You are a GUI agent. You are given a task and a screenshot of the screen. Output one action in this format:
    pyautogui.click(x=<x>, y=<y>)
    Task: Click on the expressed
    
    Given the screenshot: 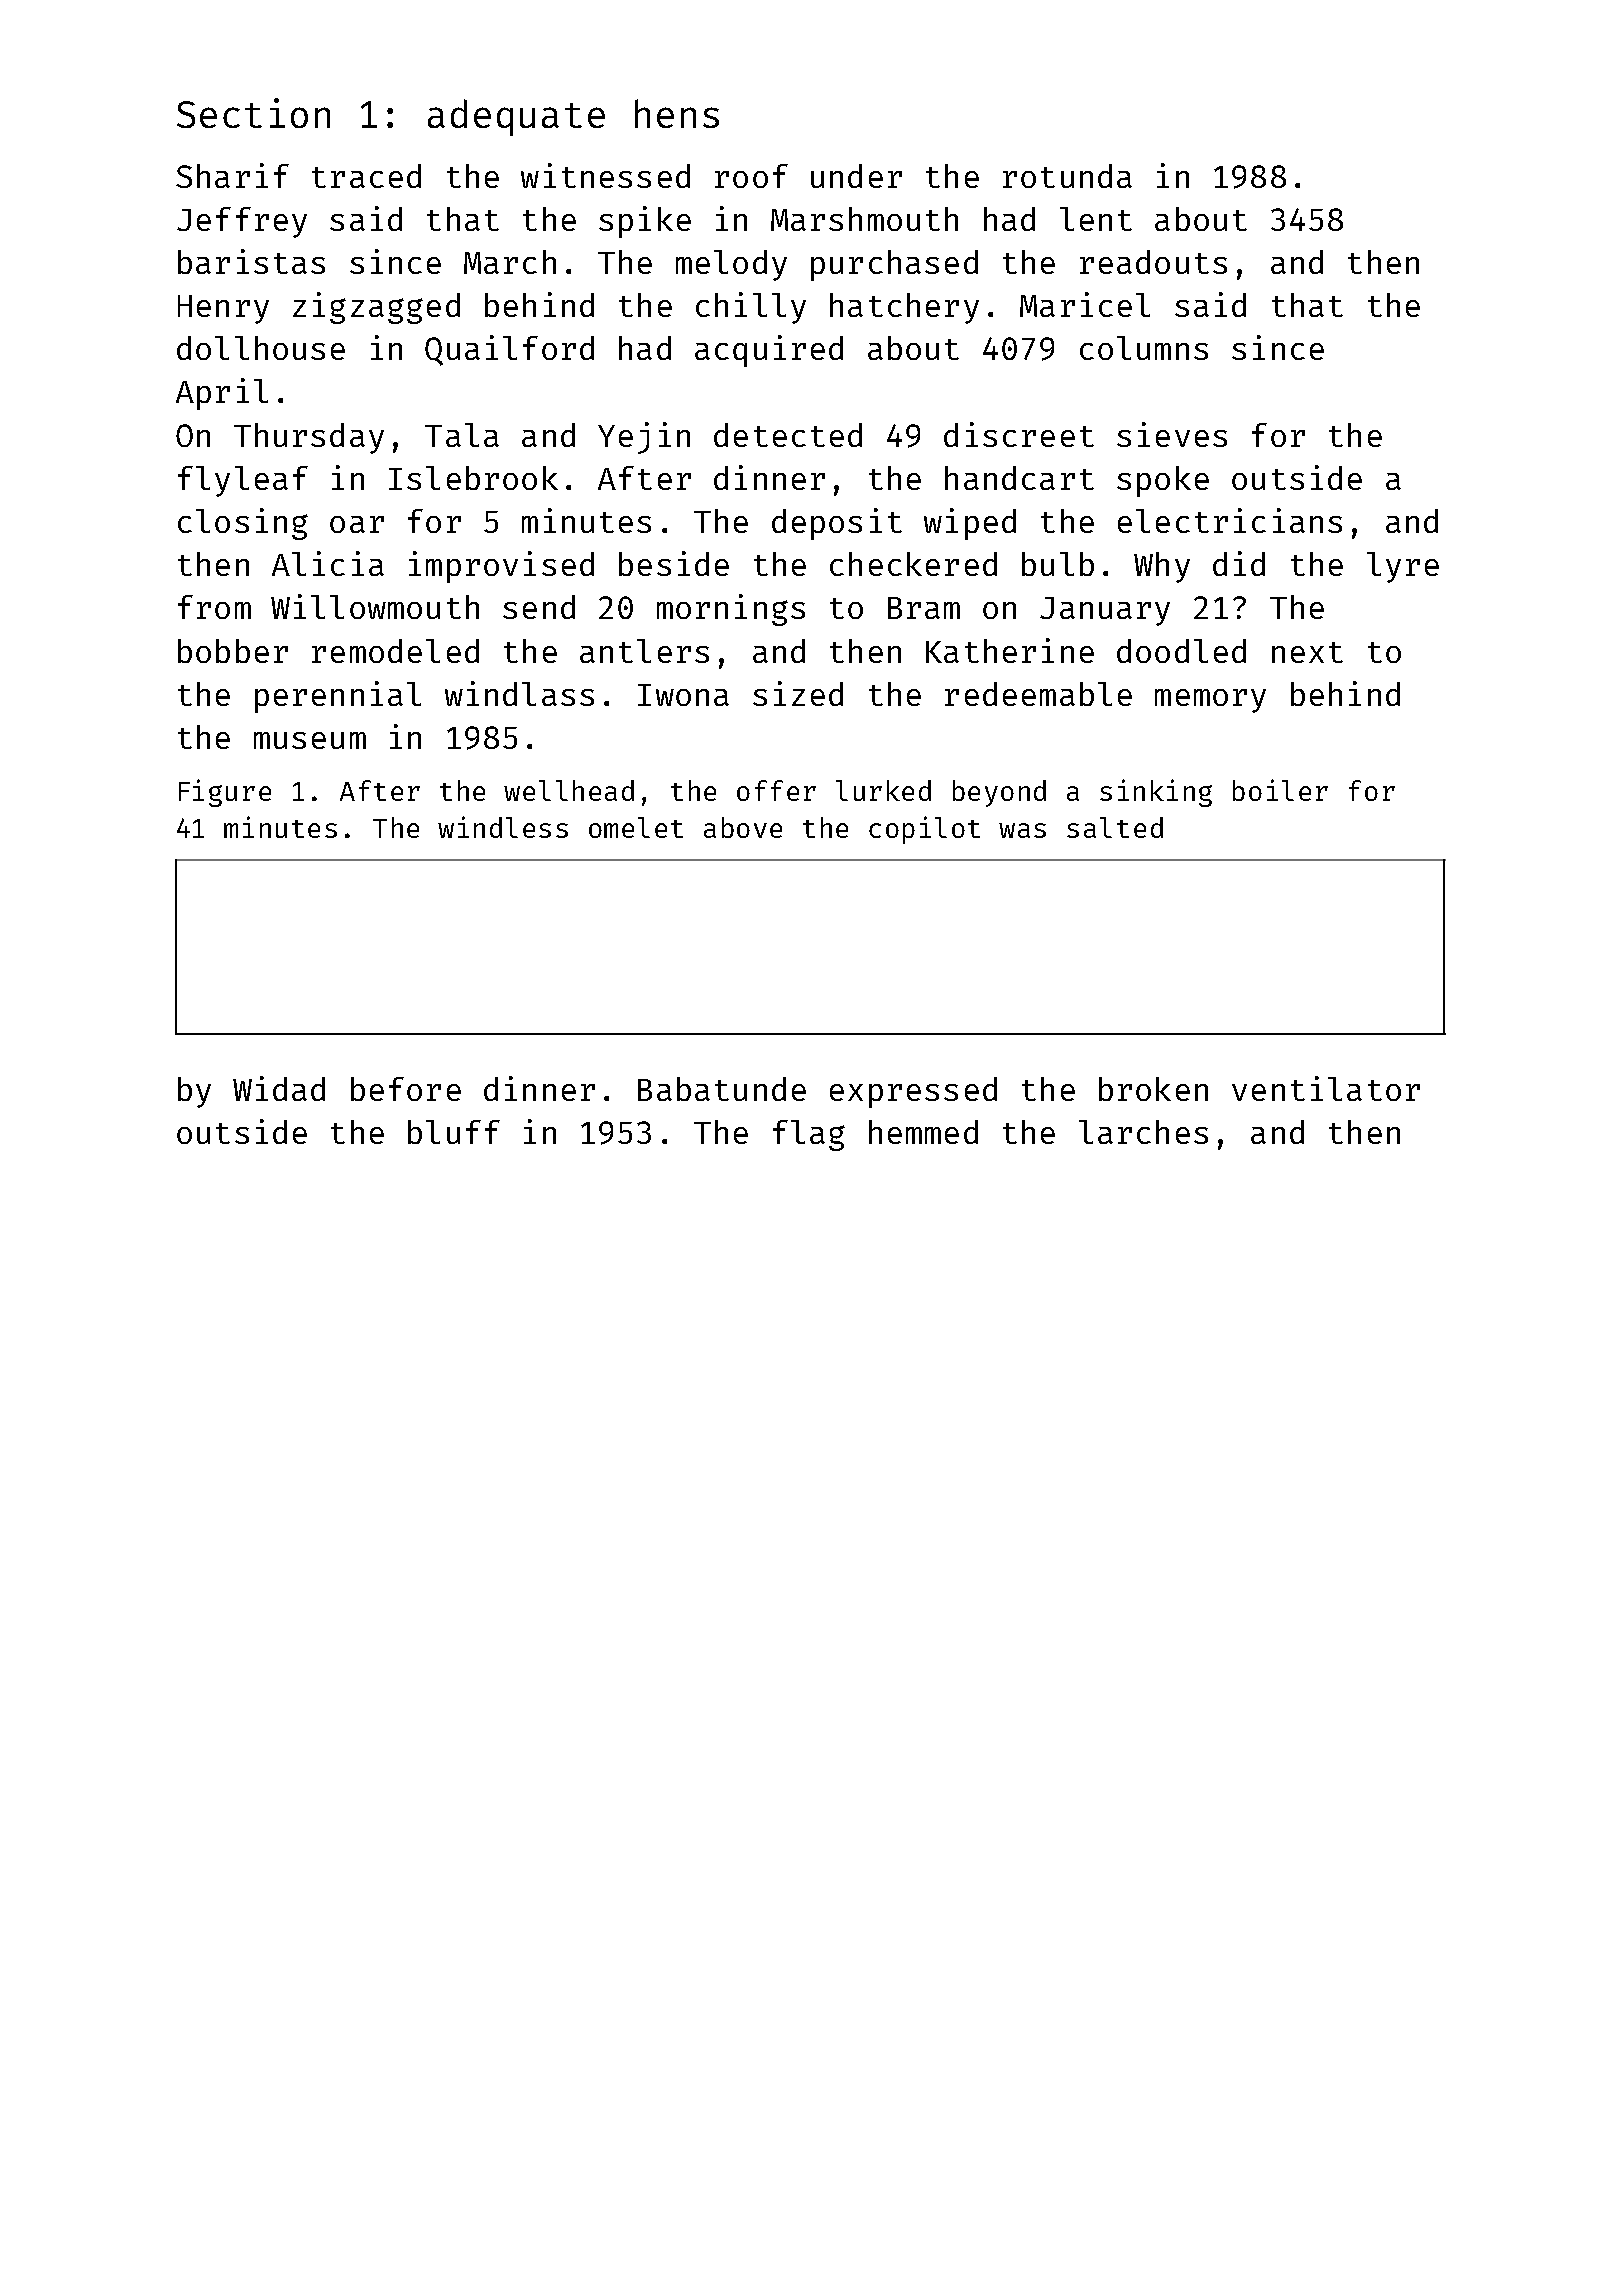 What is the action you would take?
    pyautogui.click(x=913, y=1092)
